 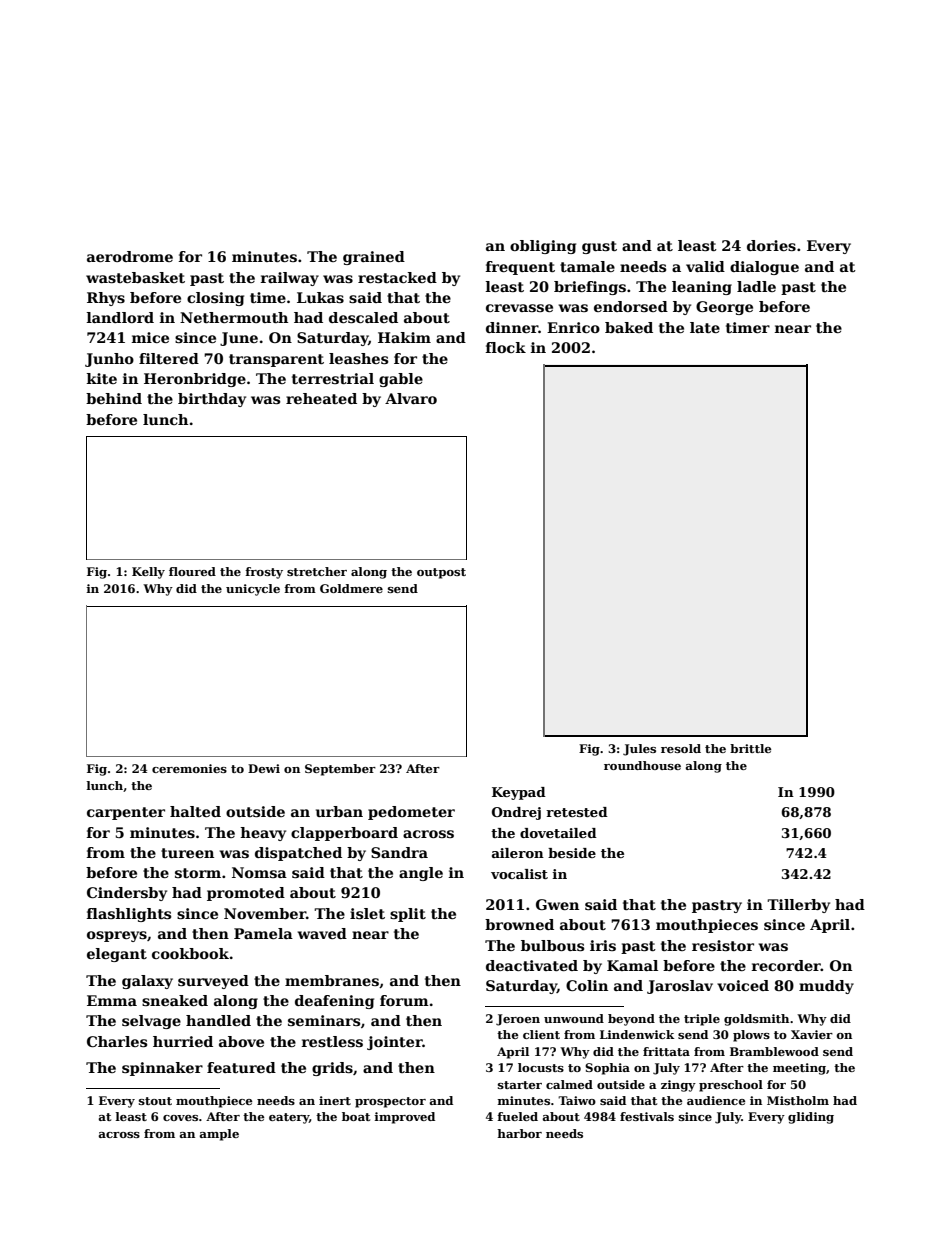 What do you see at coordinates (356, 1116) in the image?
I see `boat` at bounding box center [356, 1116].
